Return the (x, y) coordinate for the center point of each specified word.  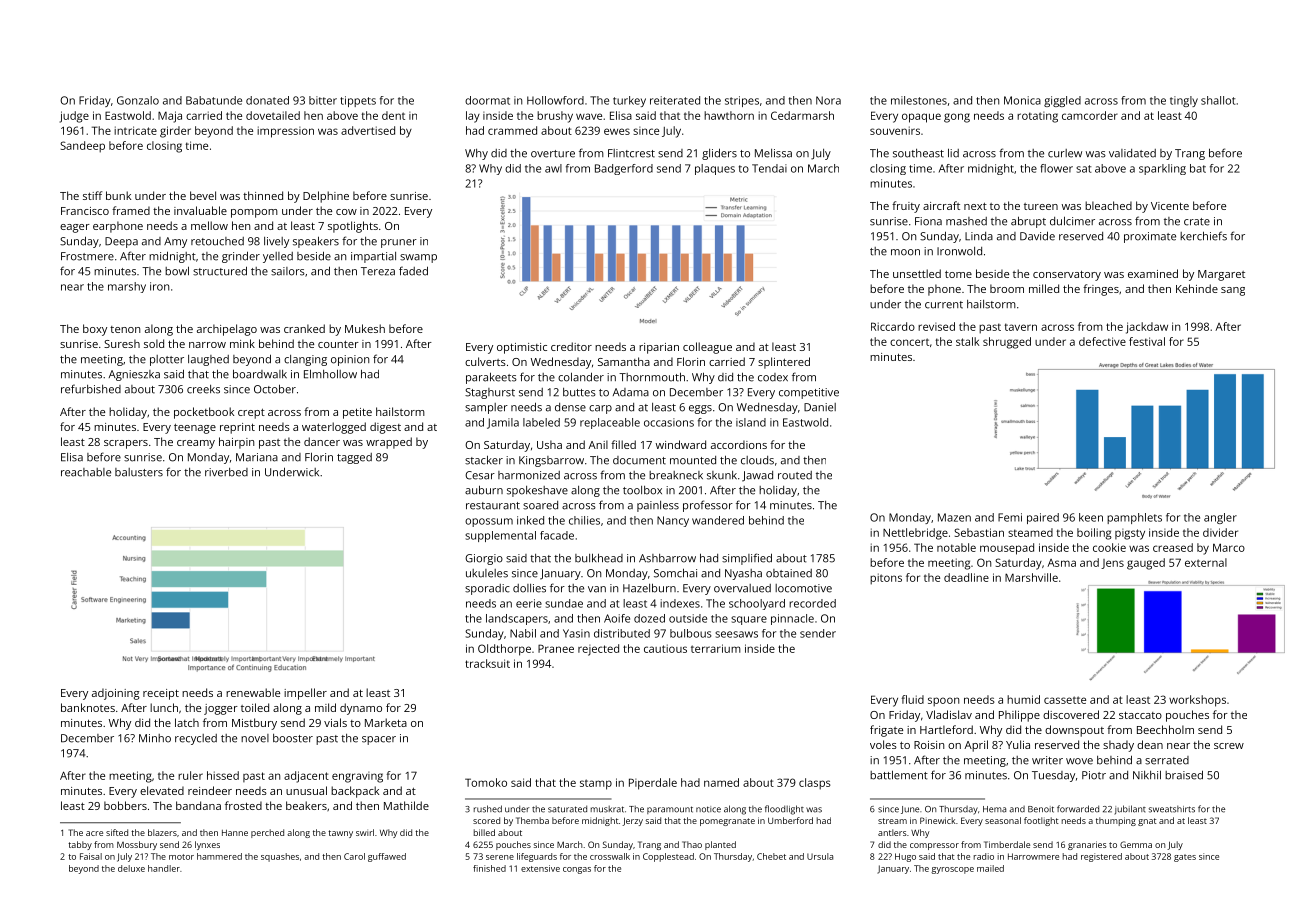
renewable (253, 692)
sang (1233, 291)
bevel (203, 195)
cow (346, 212)
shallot (1218, 100)
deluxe (131, 868)
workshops (1197, 701)
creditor (571, 346)
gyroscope (952, 870)
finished (489, 868)
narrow (207, 345)
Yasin (576, 633)
